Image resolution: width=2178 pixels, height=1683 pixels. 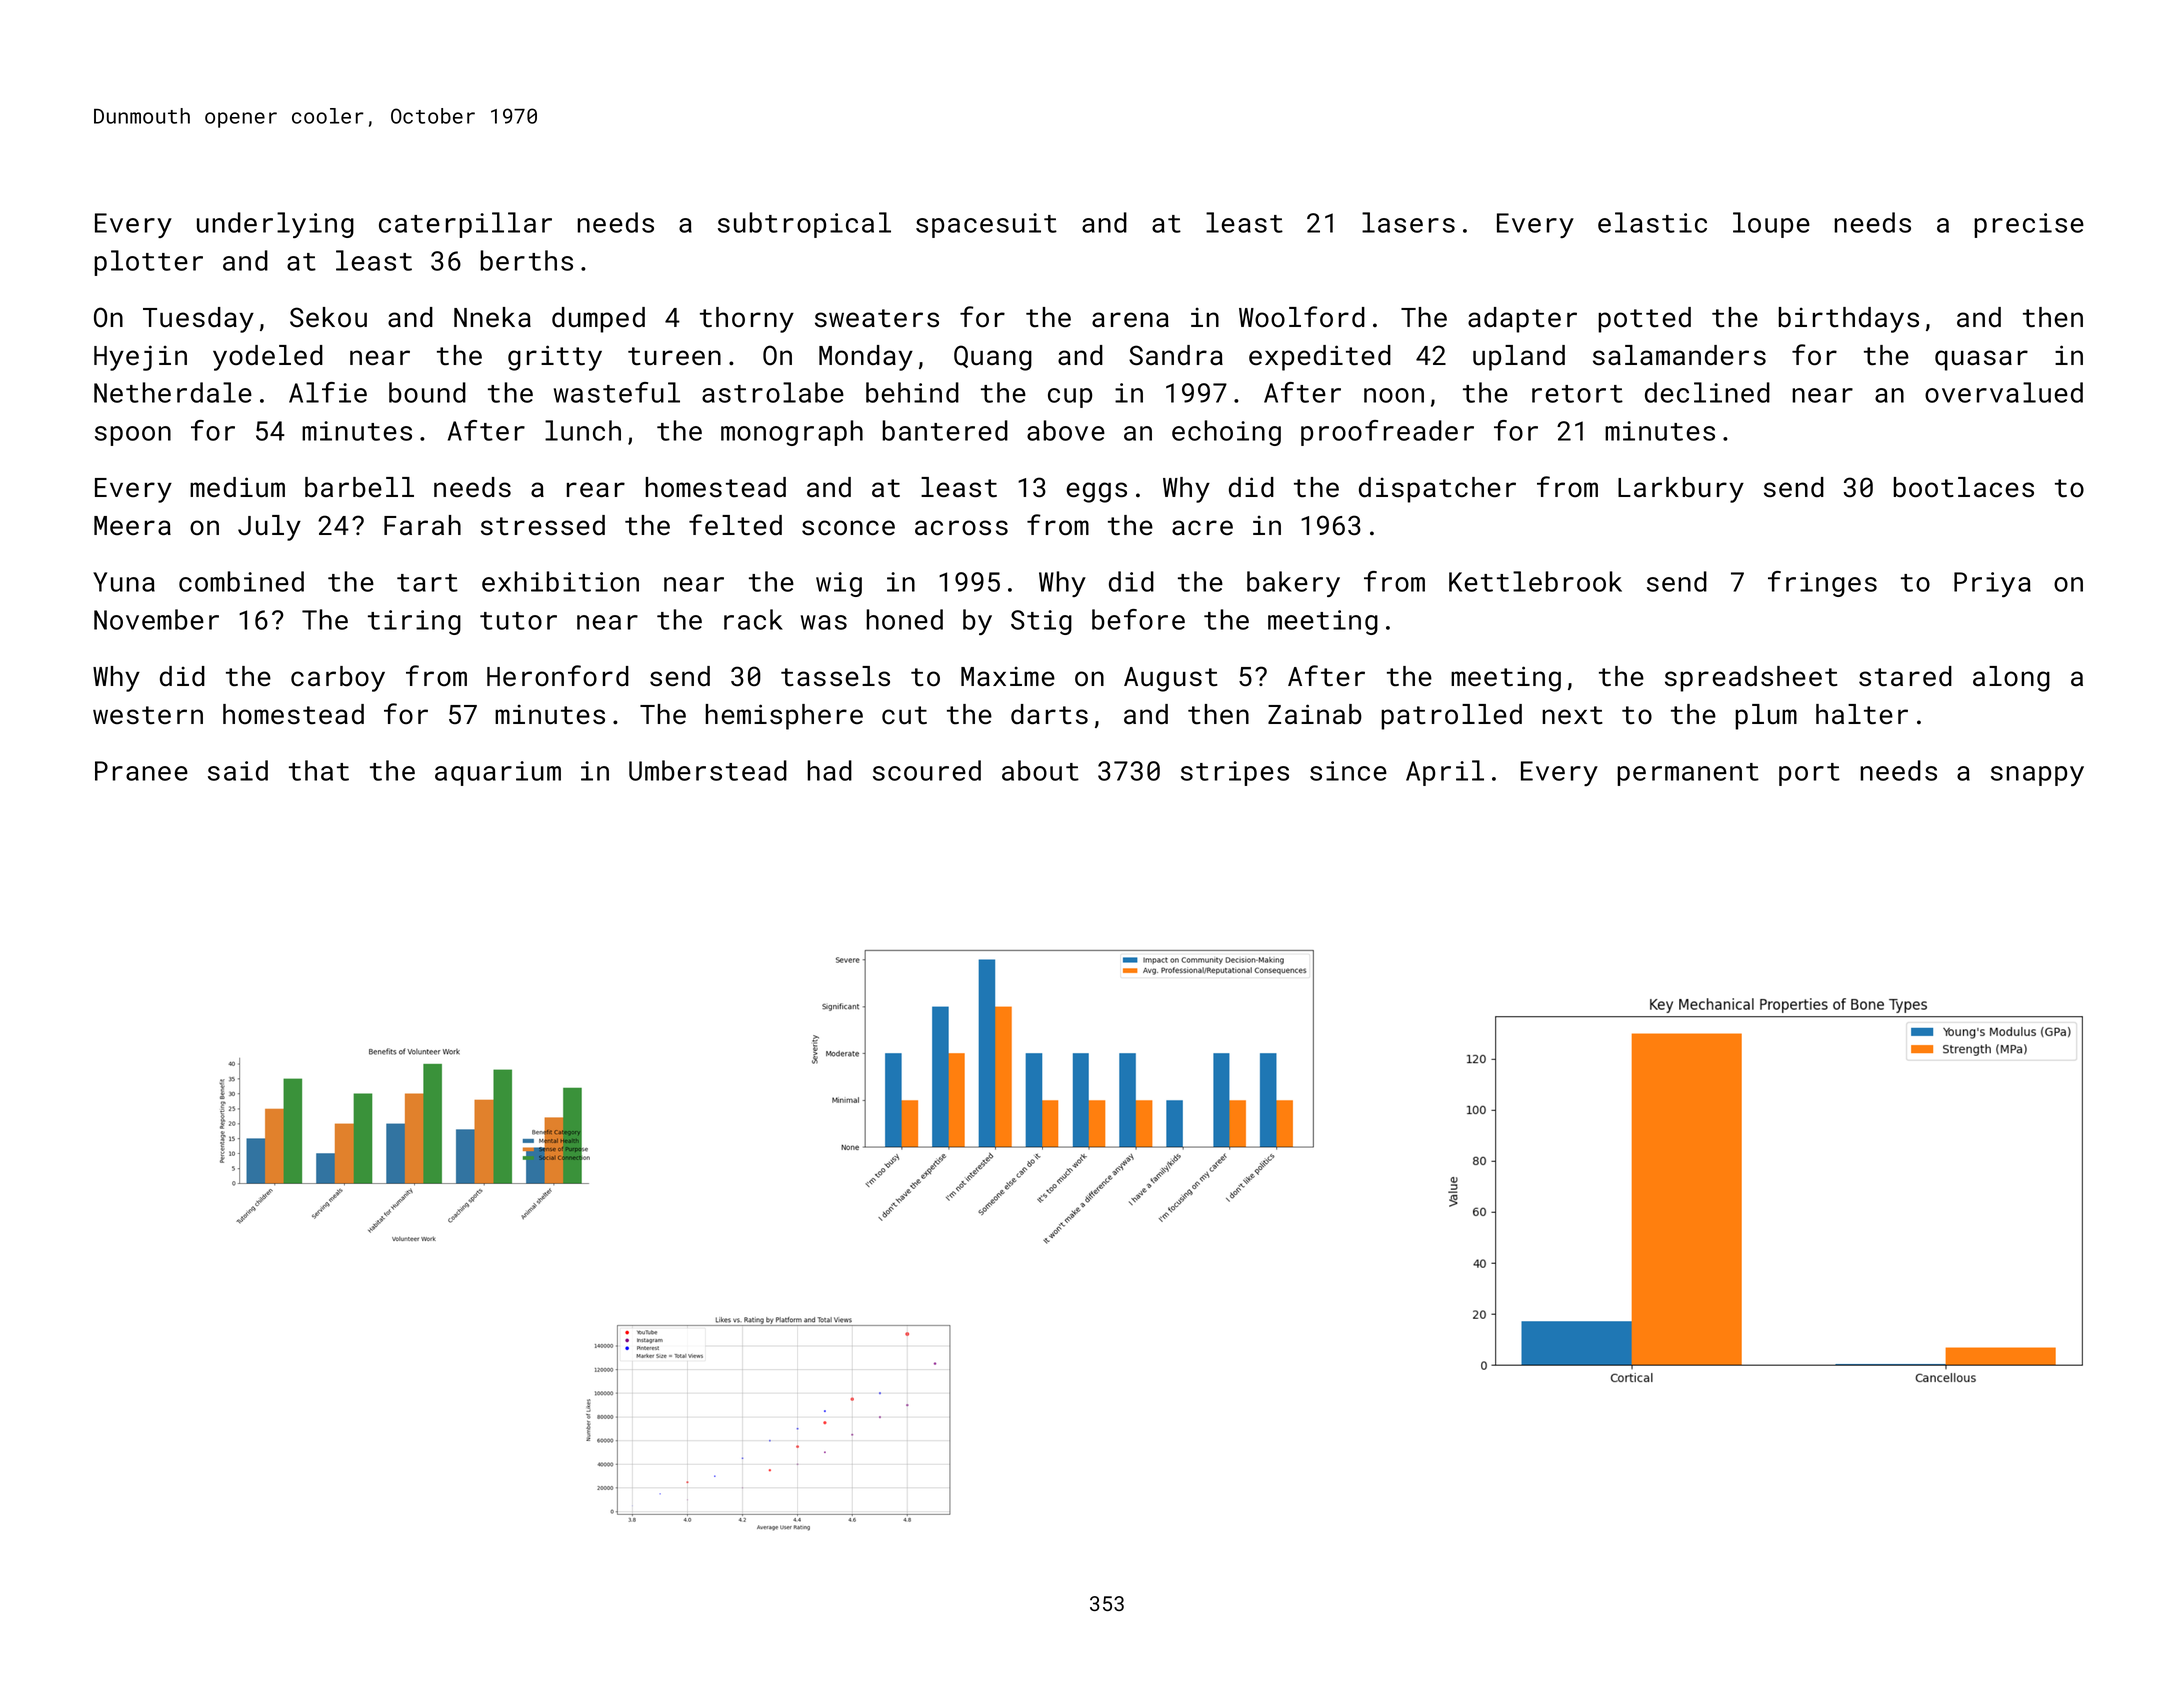 I want to click on loupe, so click(x=1771, y=225).
